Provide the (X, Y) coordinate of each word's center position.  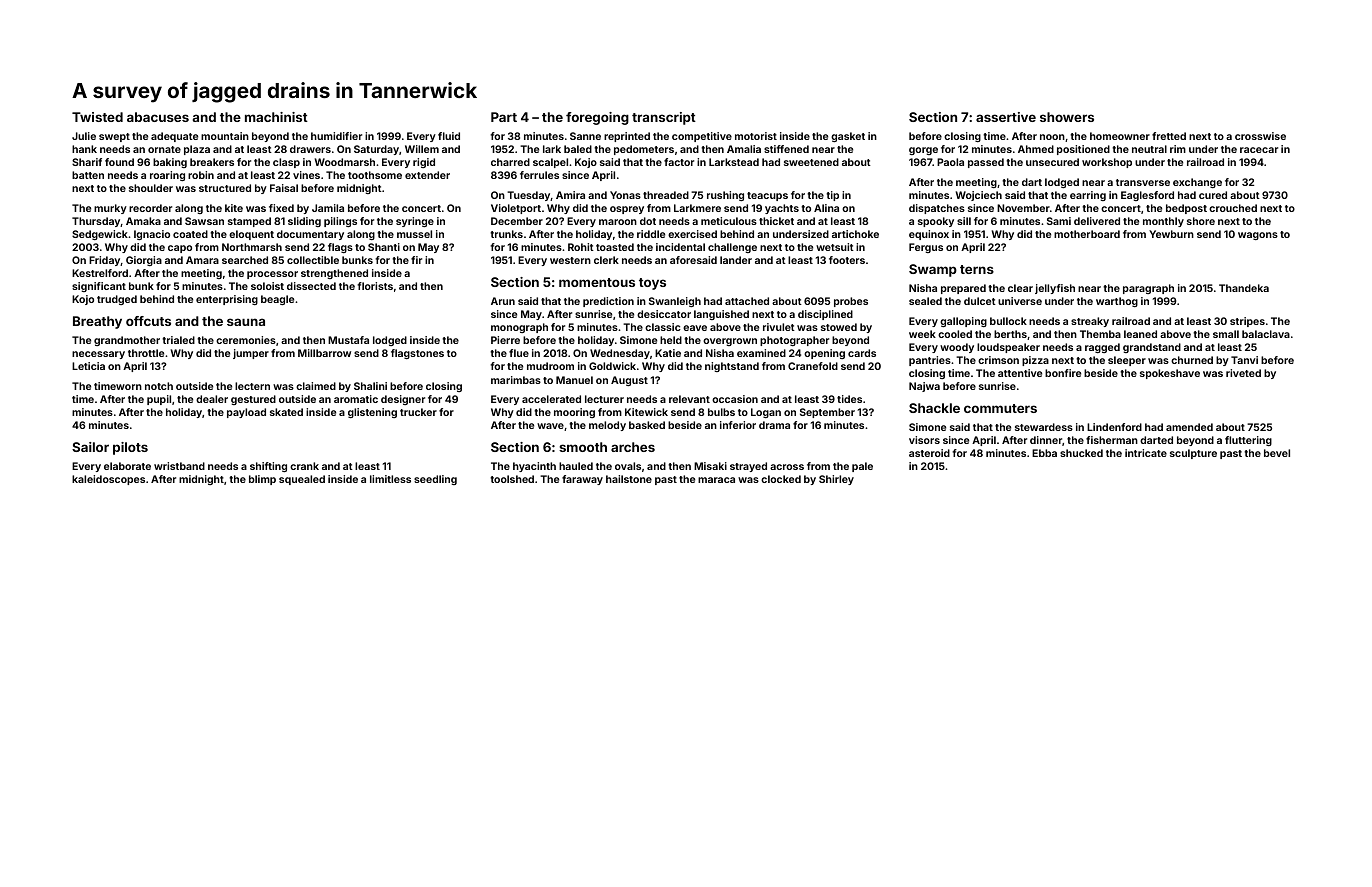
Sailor (90, 447)
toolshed (512, 479)
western (570, 260)
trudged (117, 300)
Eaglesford (1147, 196)
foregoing (597, 118)
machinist (276, 117)
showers (1067, 117)
